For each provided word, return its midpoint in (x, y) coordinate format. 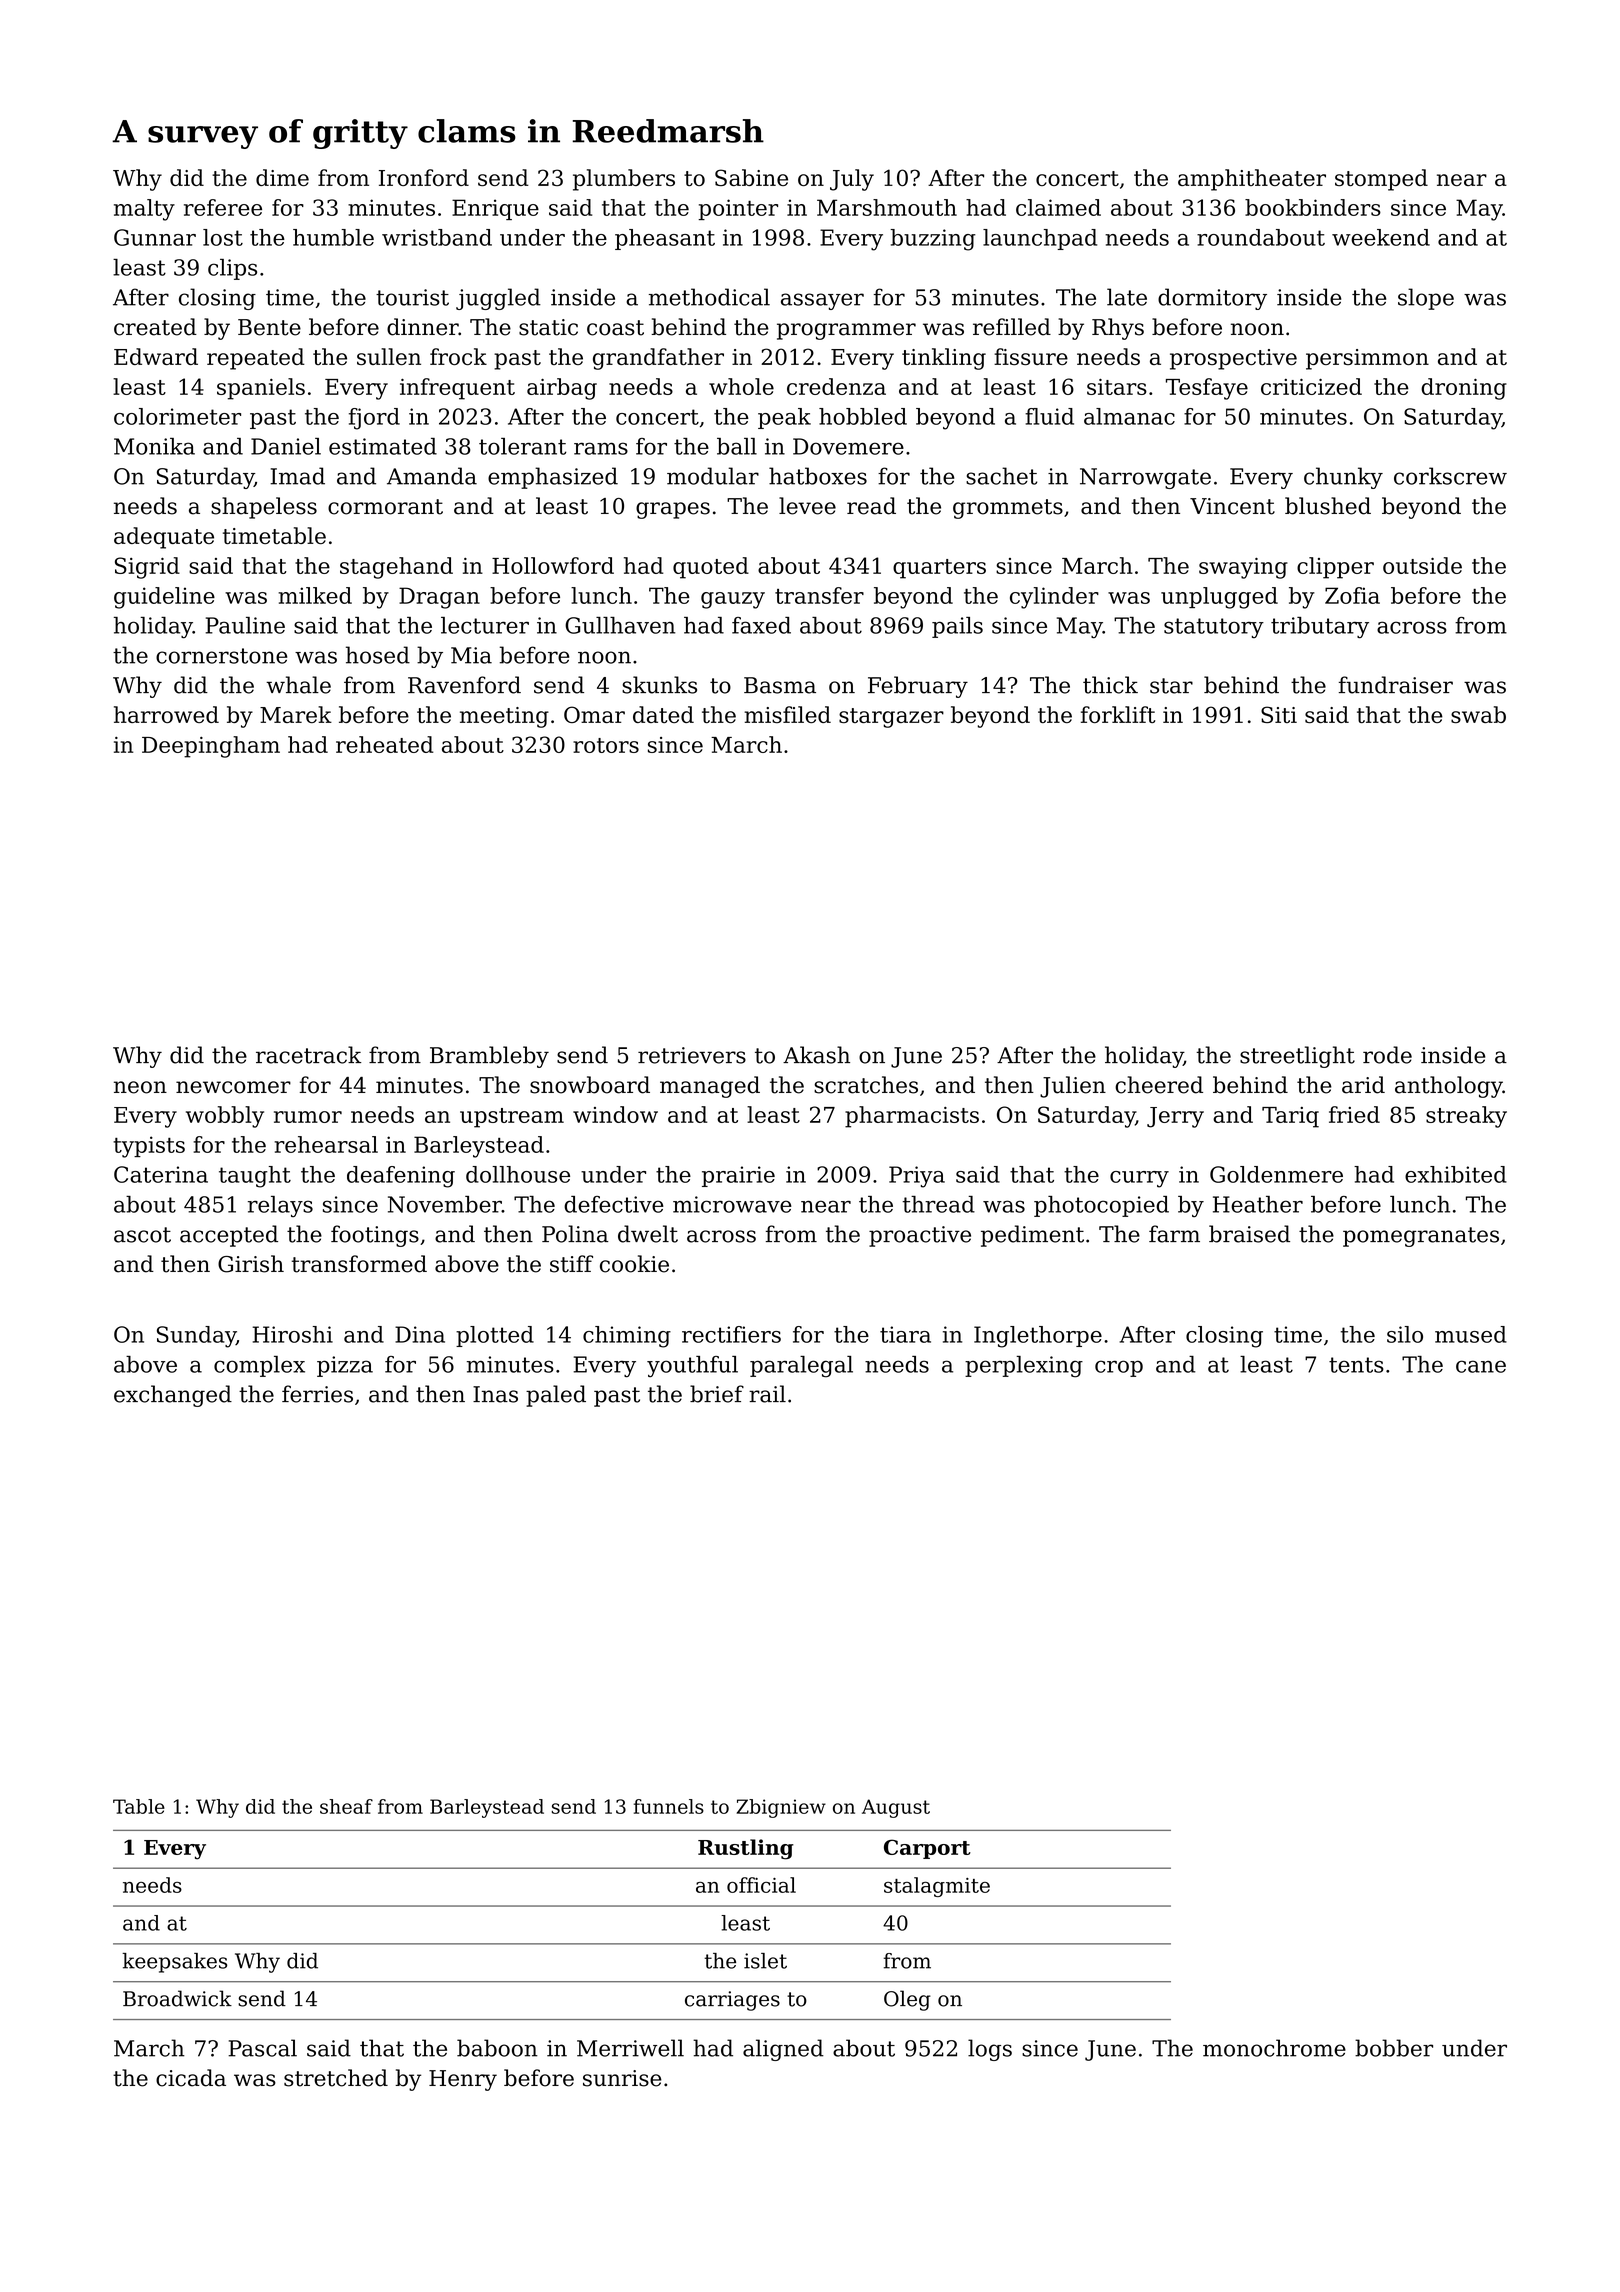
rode (1387, 1055)
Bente (269, 327)
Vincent (1232, 506)
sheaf (346, 1806)
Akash (816, 1055)
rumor (308, 1117)
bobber (1394, 2048)
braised (1249, 1234)
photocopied (1101, 1206)
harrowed (166, 714)
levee (807, 506)
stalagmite (937, 1887)
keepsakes (174, 1963)
